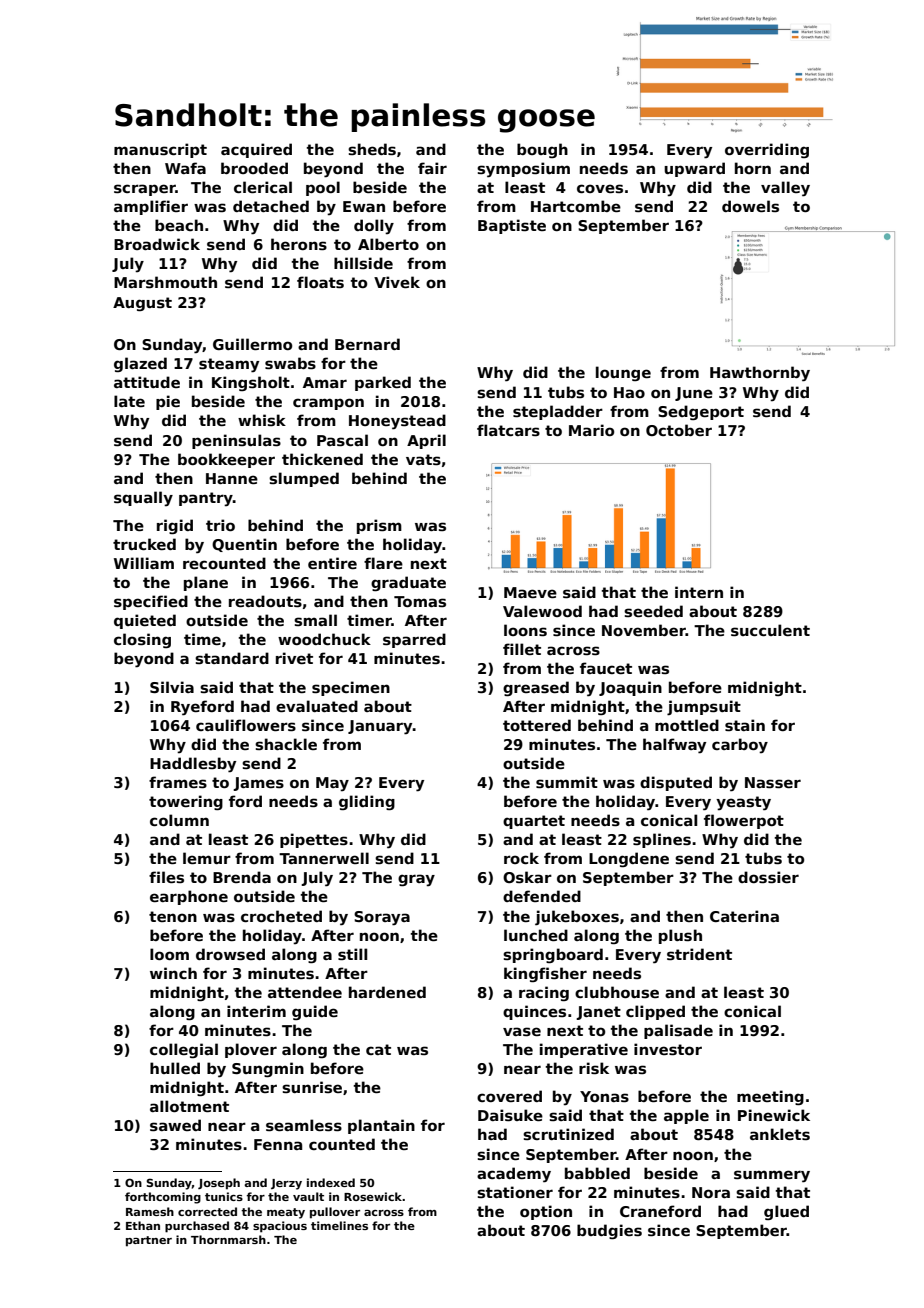 The width and height of the image is (924, 1308). What do you see at coordinates (256, 150) in the image?
I see `acquired` at bounding box center [256, 150].
